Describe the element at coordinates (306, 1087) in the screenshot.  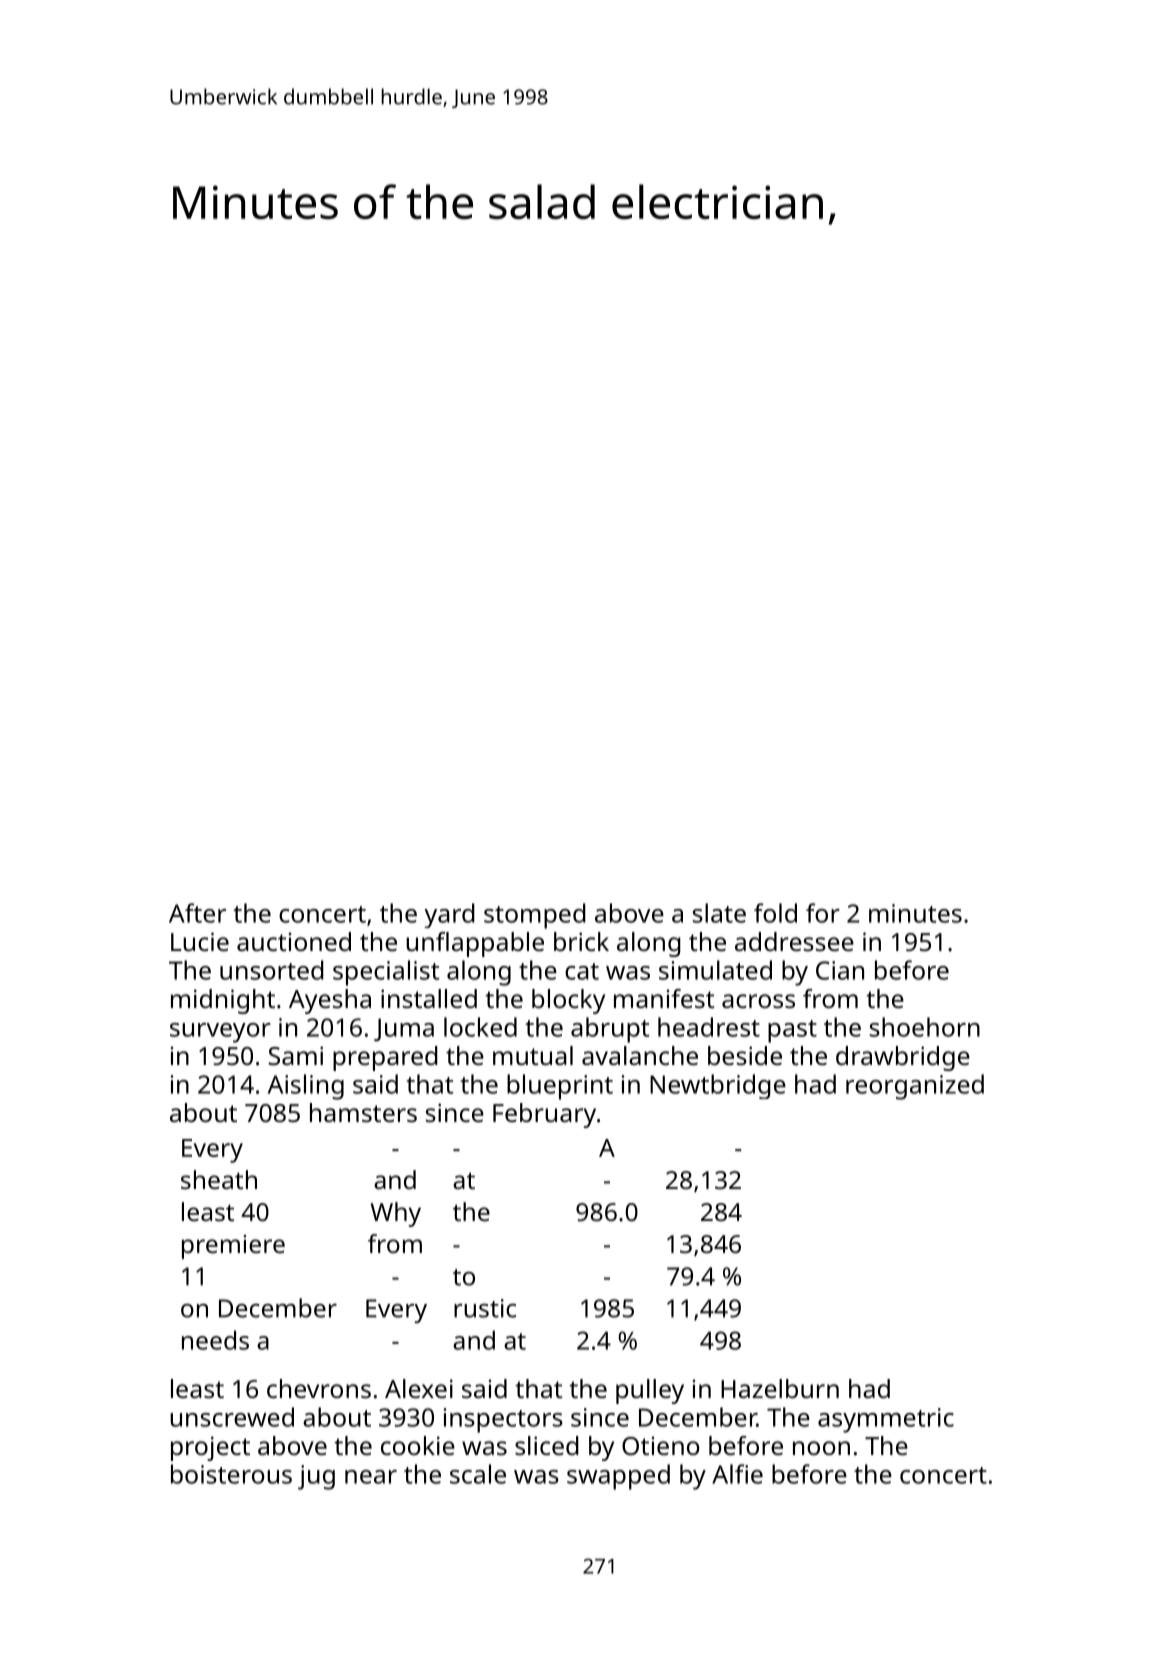
I see `Aisling` at that location.
